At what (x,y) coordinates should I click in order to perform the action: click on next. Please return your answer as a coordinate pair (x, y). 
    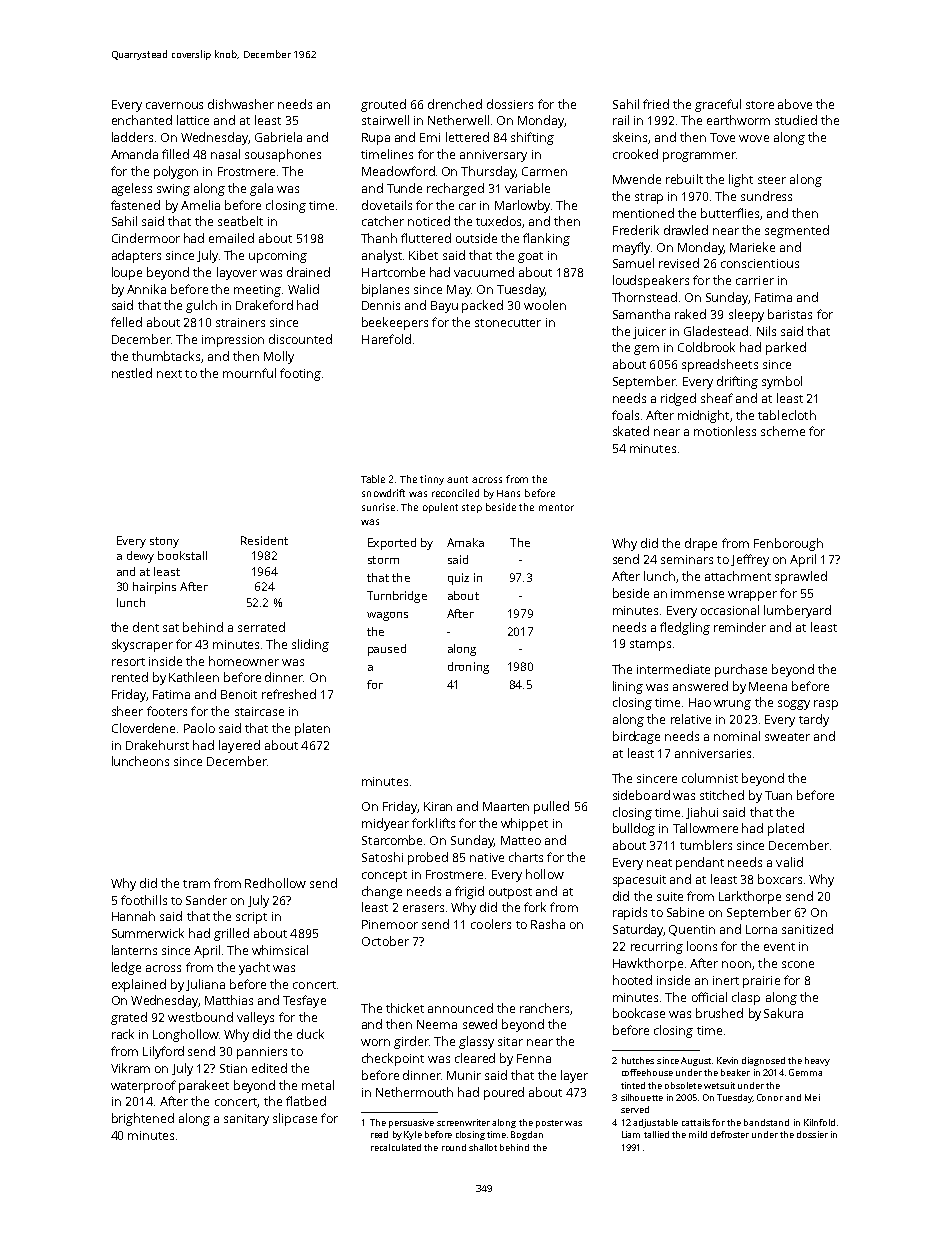
    Looking at the image, I should click on (169, 374).
